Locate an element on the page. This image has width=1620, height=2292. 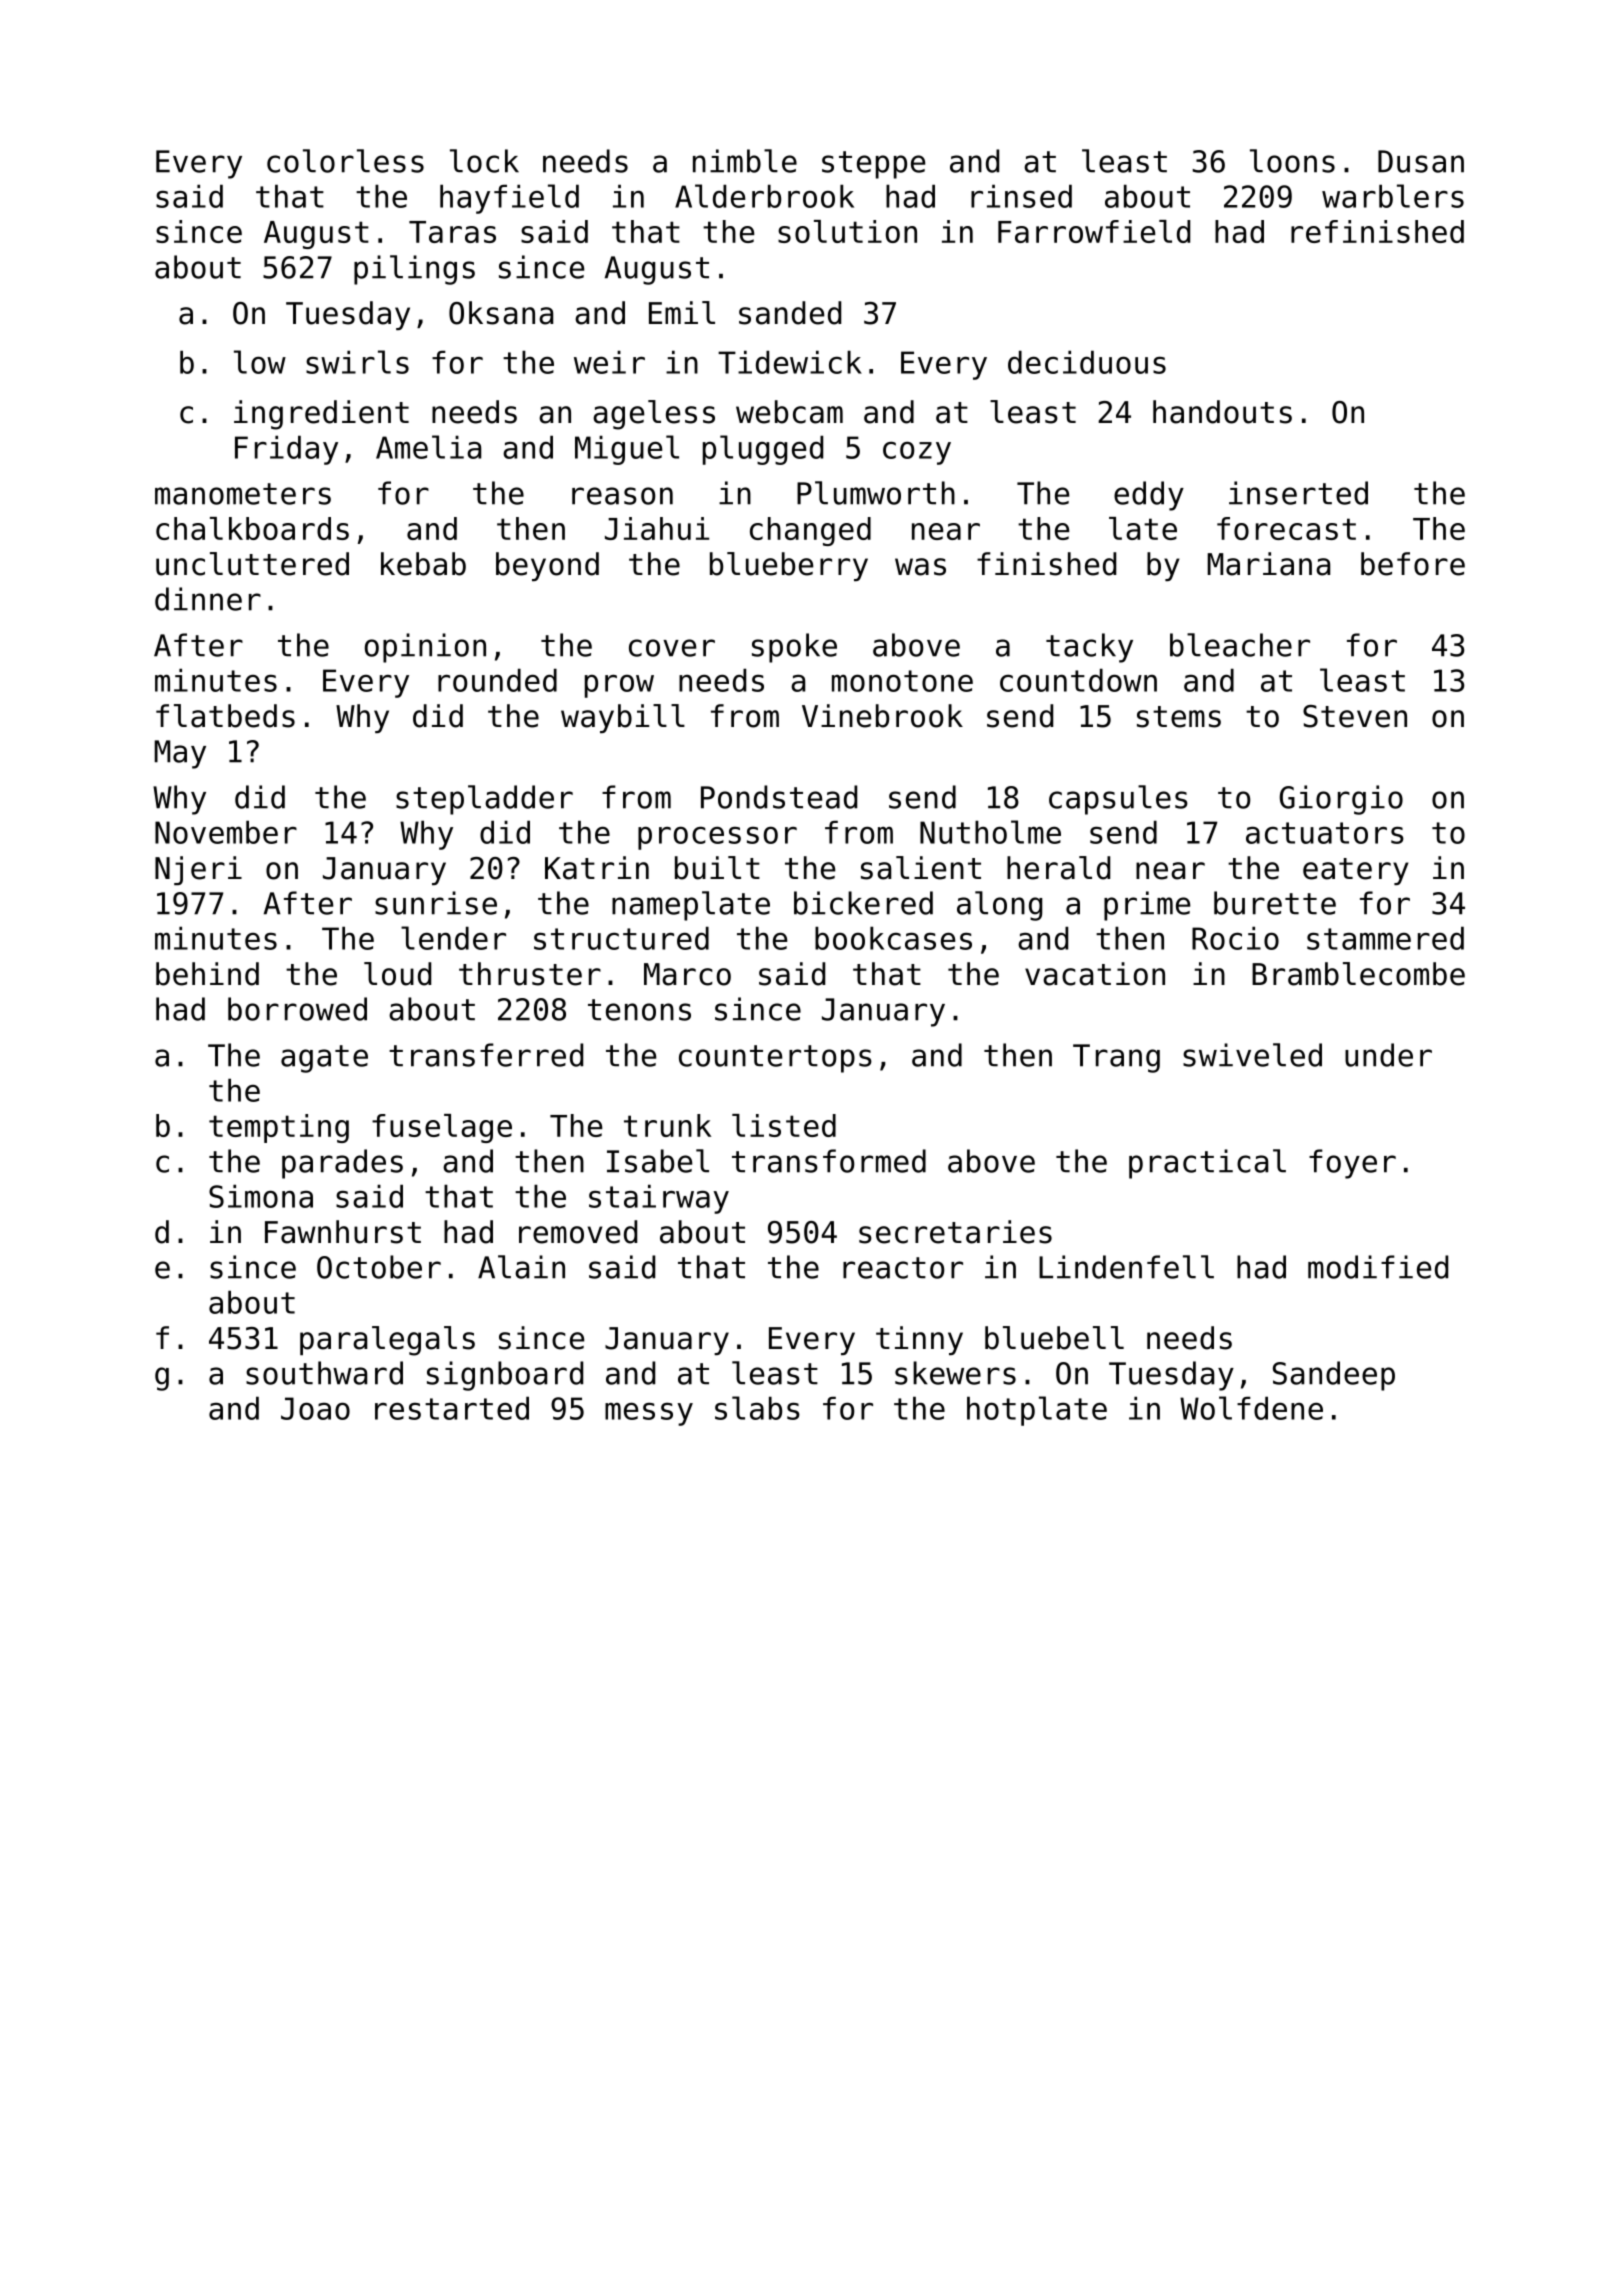
colorless is located at coordinates (345, 161).
